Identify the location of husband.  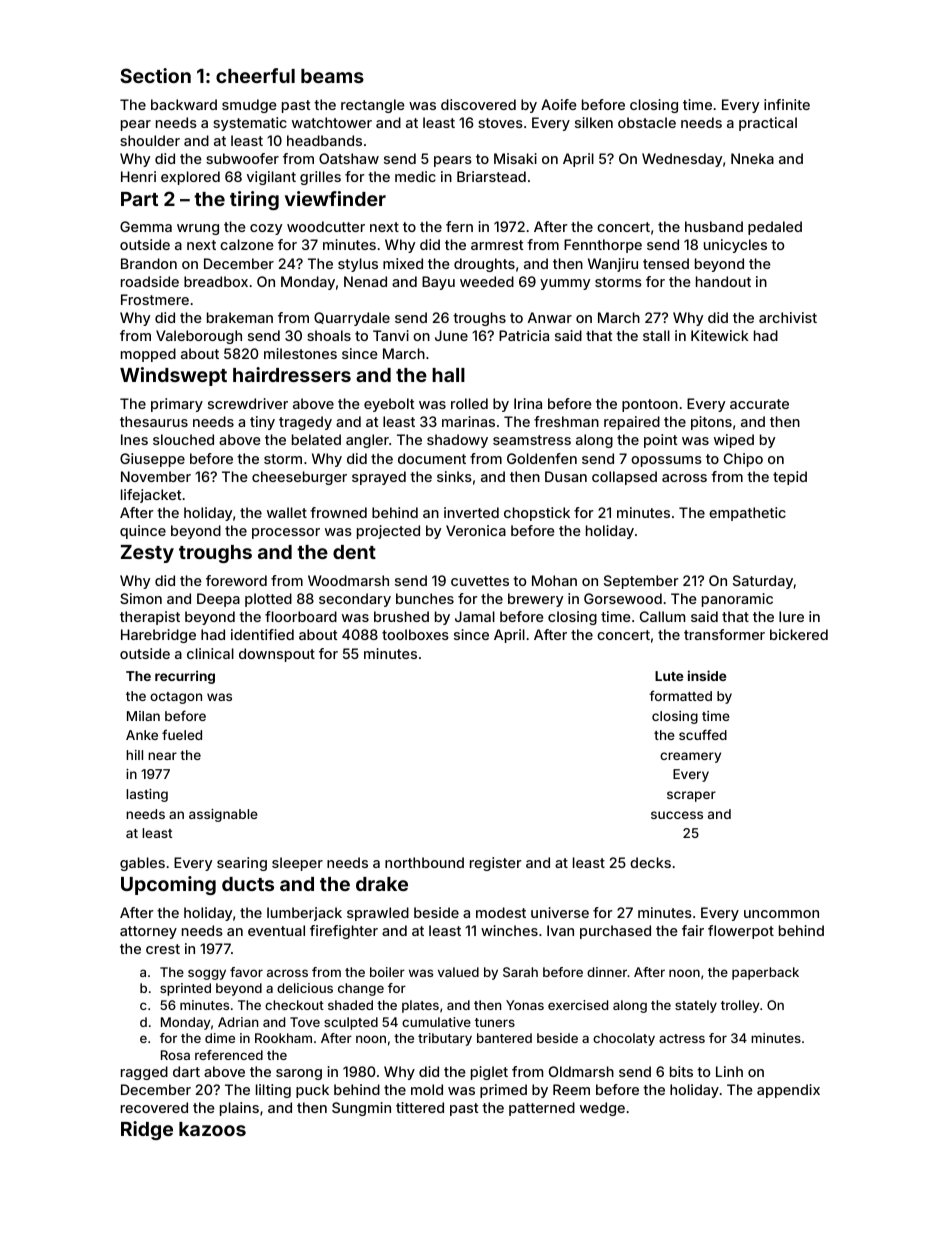
(714, 226).
